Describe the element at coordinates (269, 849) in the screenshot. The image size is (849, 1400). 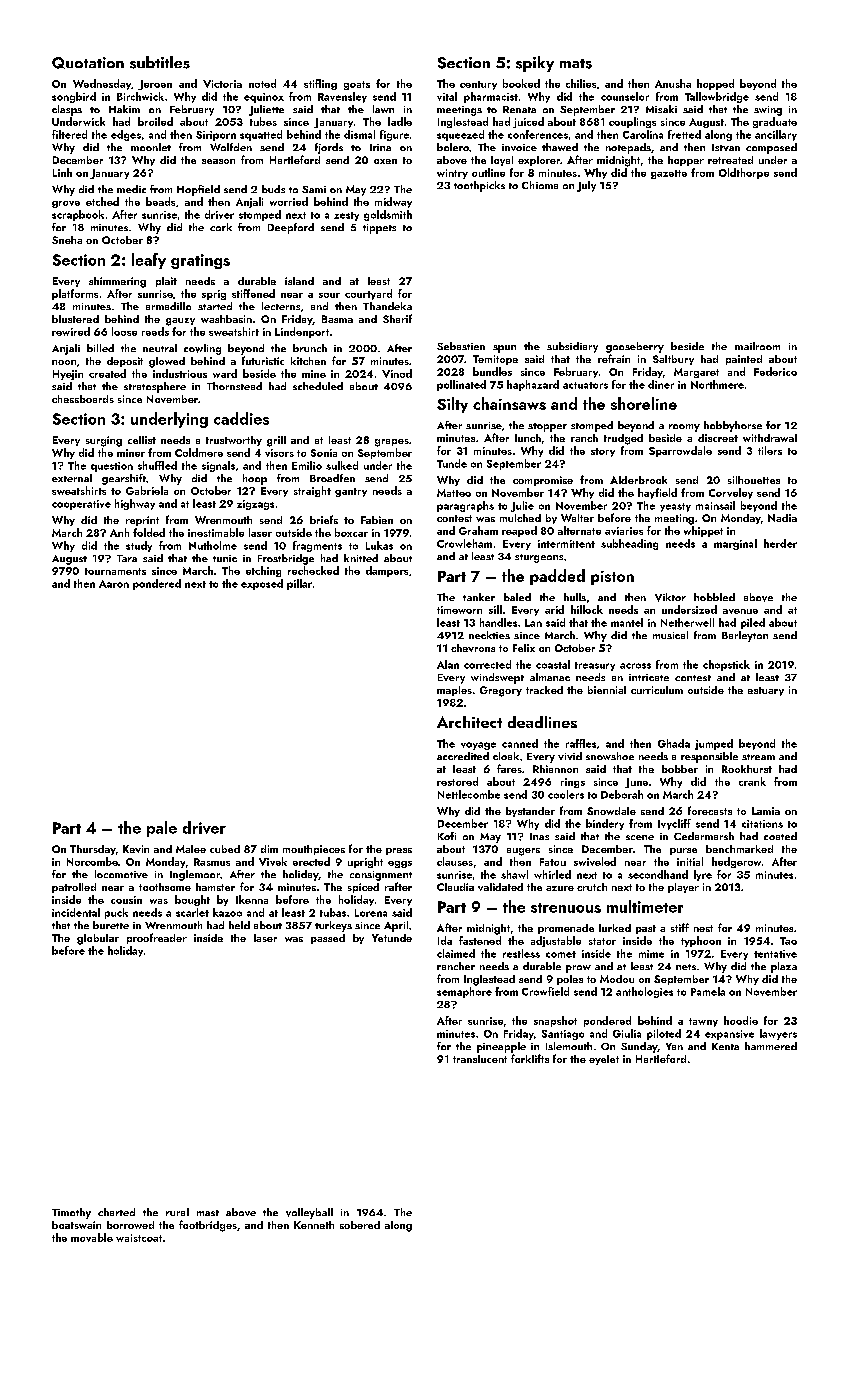
I see `dim` at that location.
